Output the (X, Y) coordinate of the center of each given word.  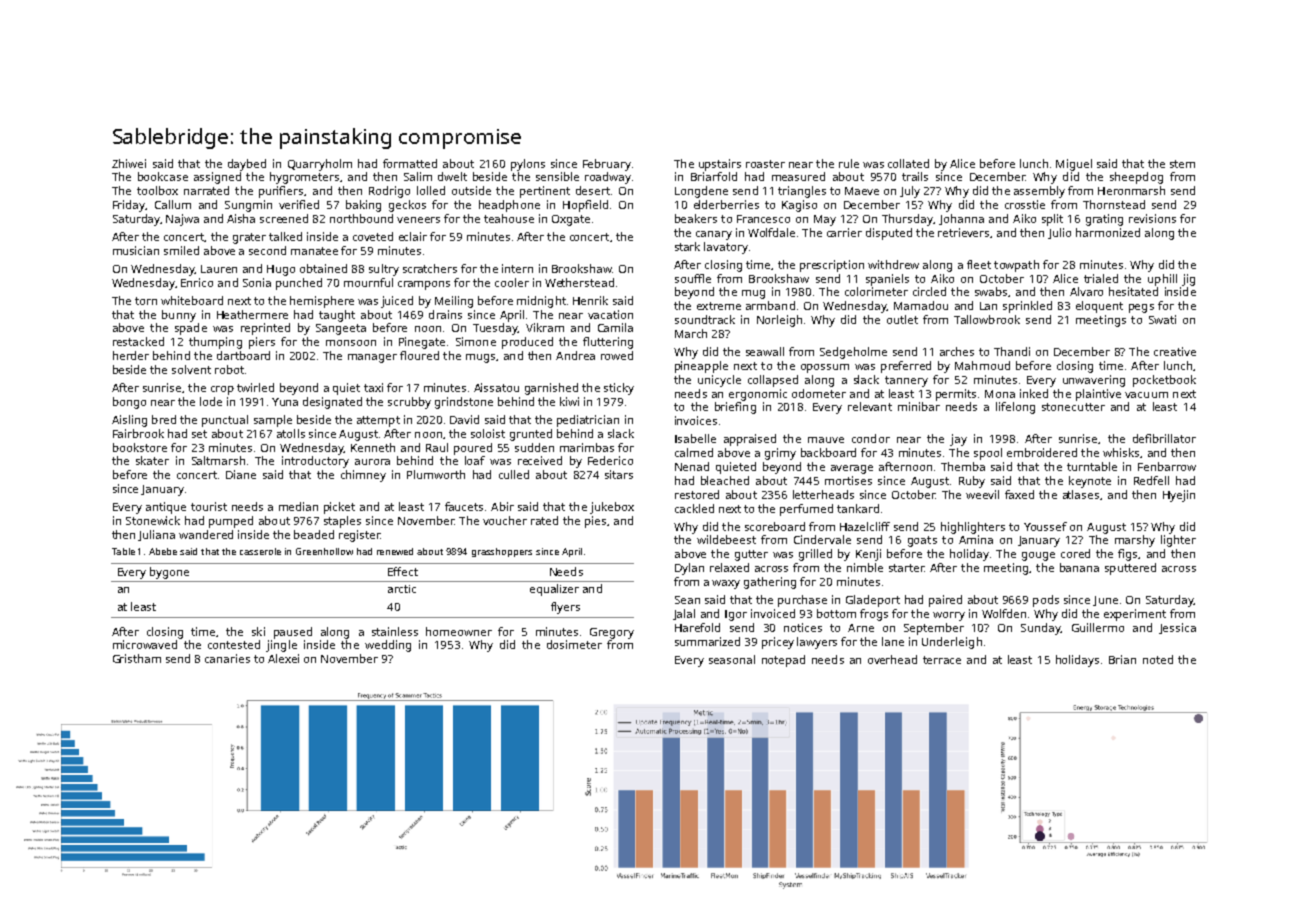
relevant (870, 406)
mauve (826, 440)
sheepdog (1136, 178)
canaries (227, 658)
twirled (255, 387)
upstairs (720, 165)
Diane (241, 474)
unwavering (1094, 381)
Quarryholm (320, 165)
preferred (906, 367)
